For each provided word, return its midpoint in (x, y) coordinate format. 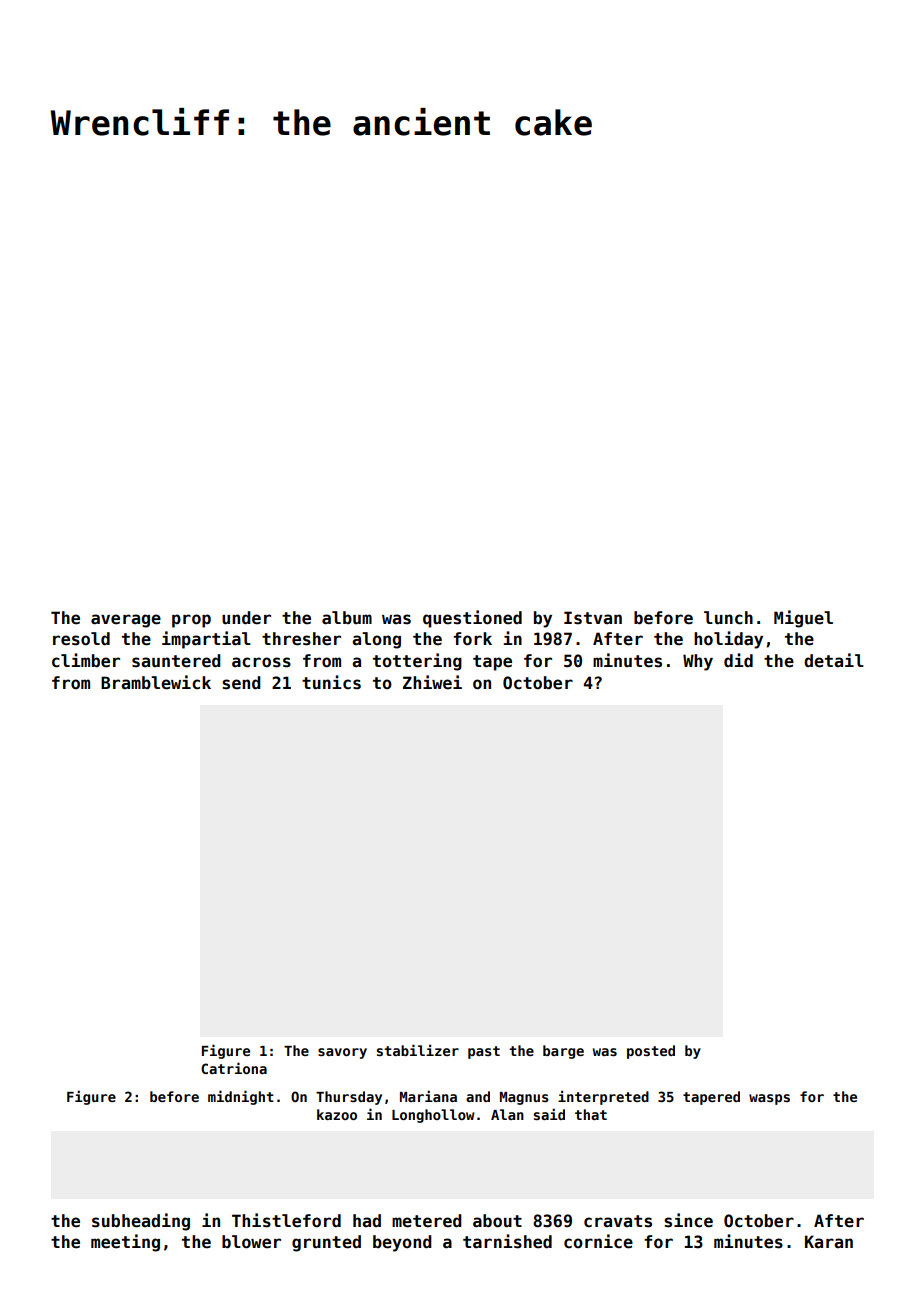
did (738, 660)
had (367, 1220)
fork (472, 639)
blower (251, 1242)
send (241, 683)
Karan (829, 1241)
